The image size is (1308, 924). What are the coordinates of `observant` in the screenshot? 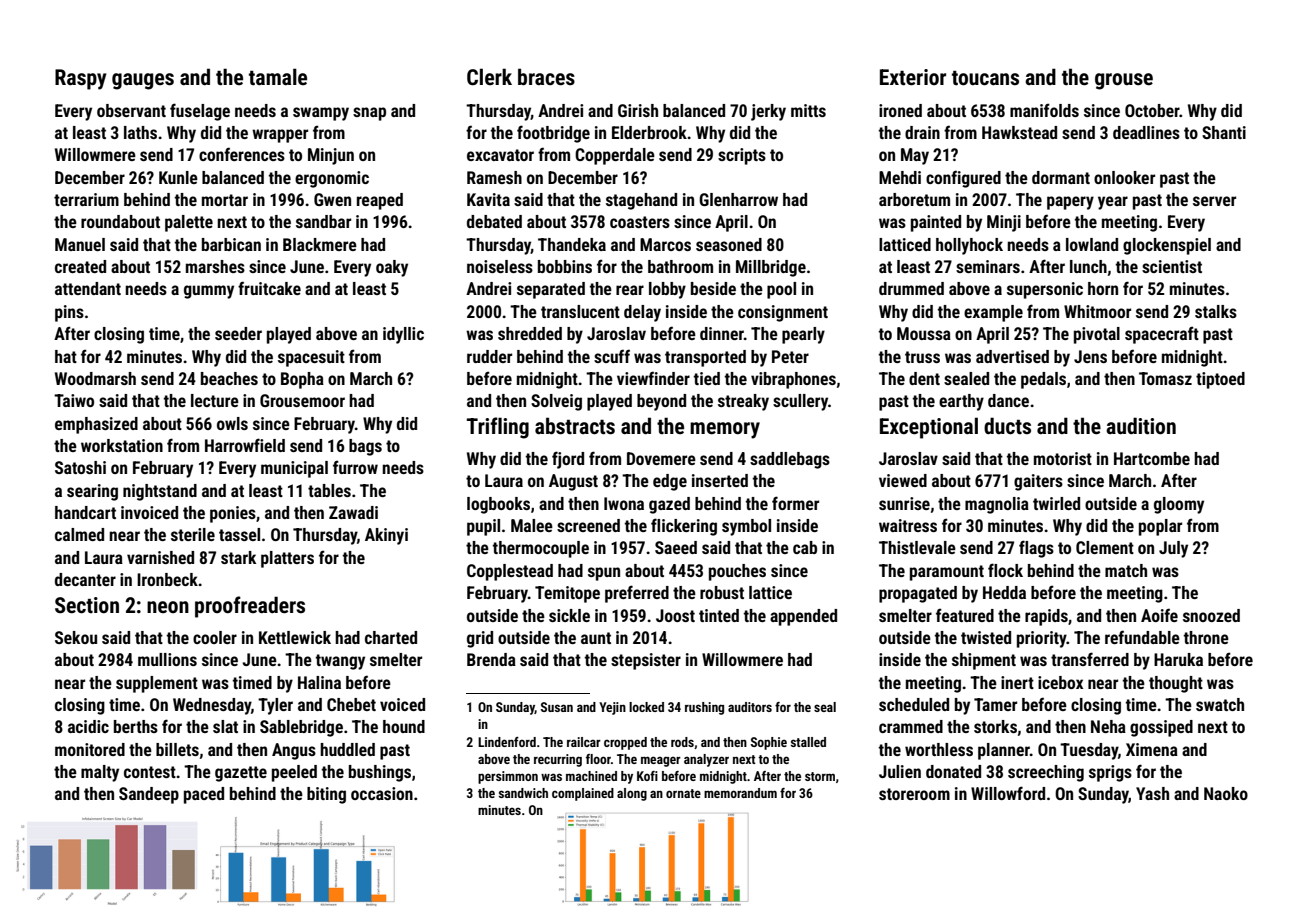 It's located at (131, 110).
